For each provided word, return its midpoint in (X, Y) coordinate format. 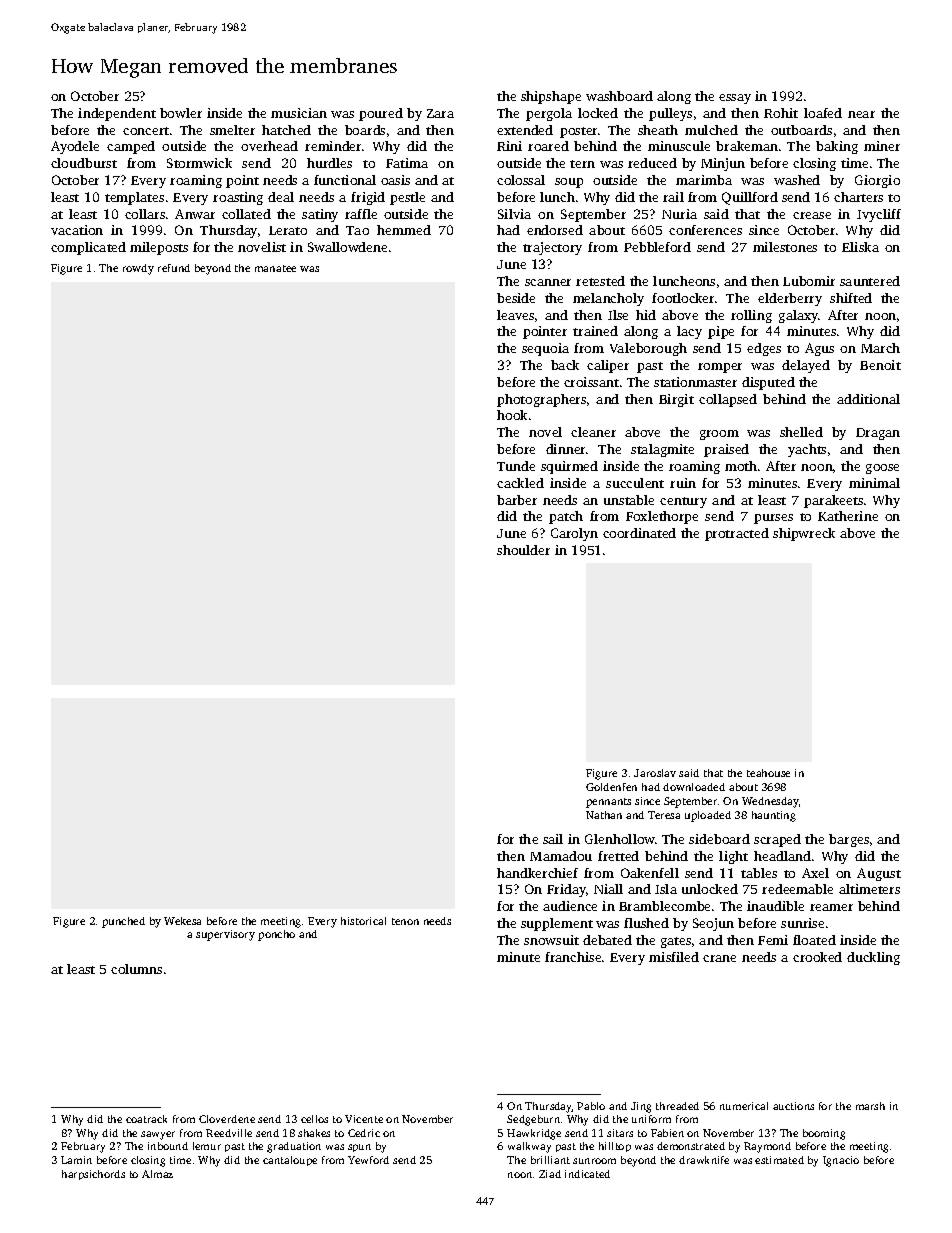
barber (517, 500)
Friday (566, 890)
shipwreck (804, 534)
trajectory (552, 248)
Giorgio (877, 181)
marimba (704, 180)
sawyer (158, 1135)
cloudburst (84, 163)
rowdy (138, 269)
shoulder (523, 550)
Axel (815, 873)
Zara (440, 113)
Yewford (368, 1160)
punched (123, 922)
